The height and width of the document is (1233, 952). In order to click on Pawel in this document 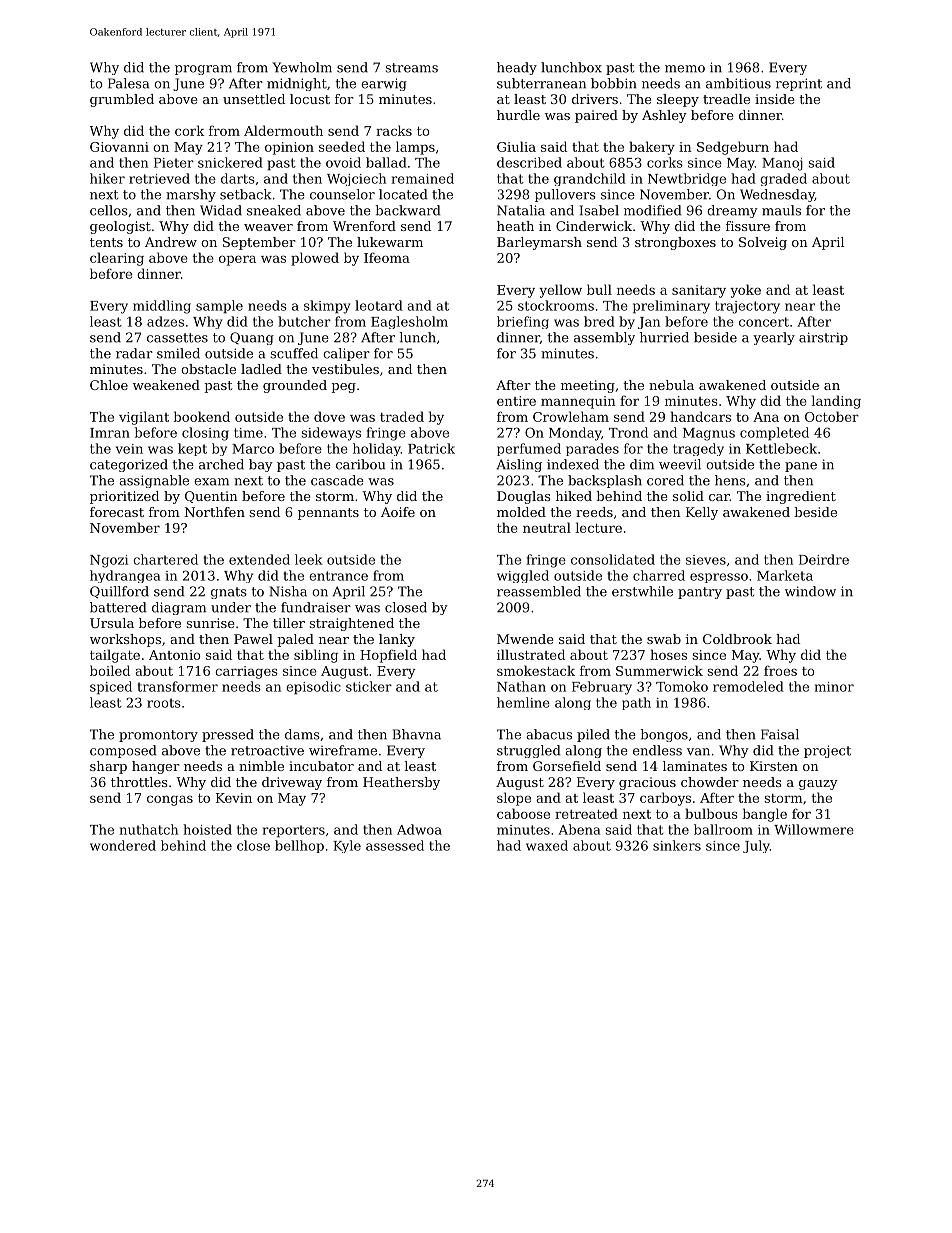, I will do `click(253, 639)`.
